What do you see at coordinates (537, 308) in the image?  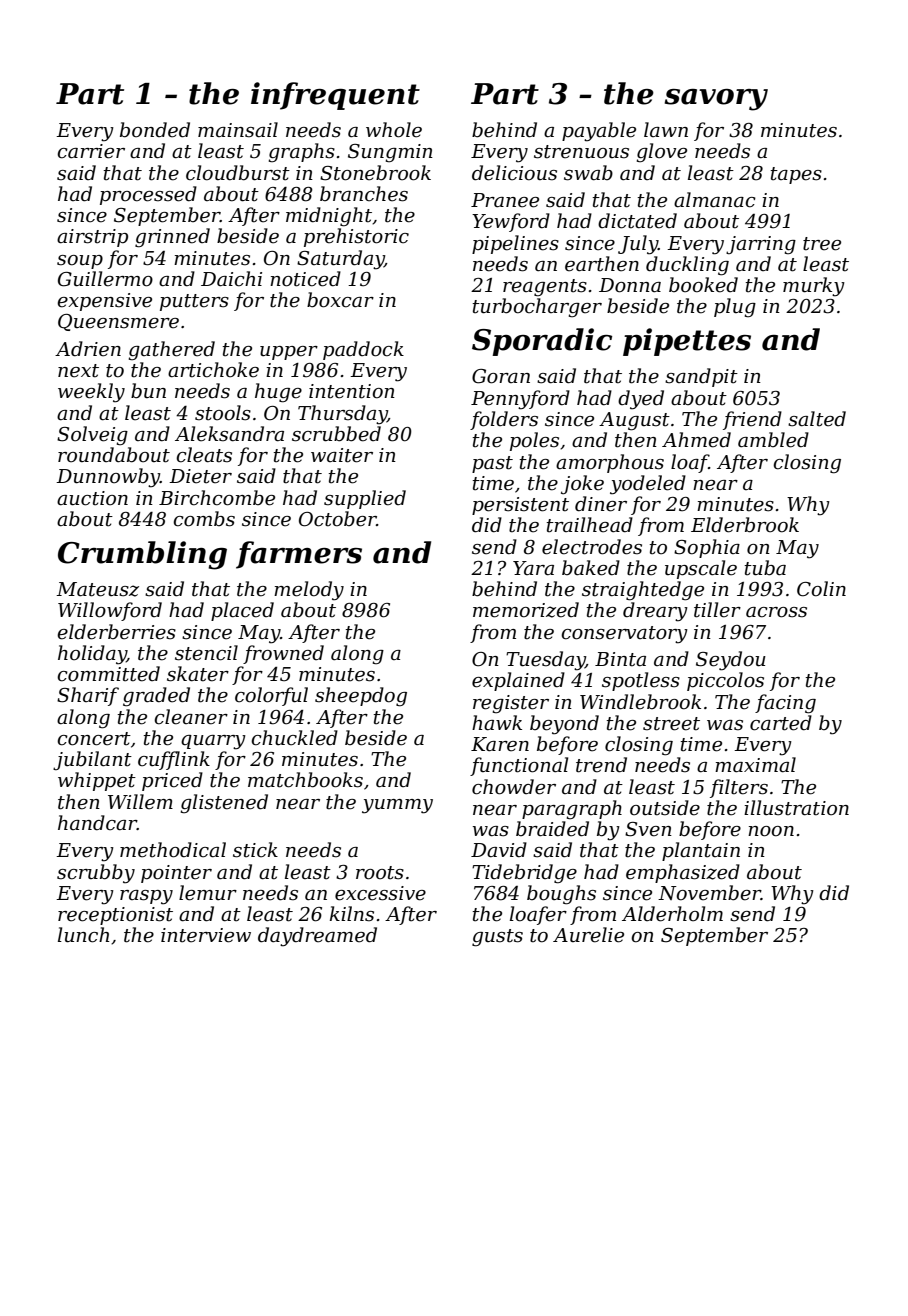 I see `turbocharger` at bounding box center [537, 308].
